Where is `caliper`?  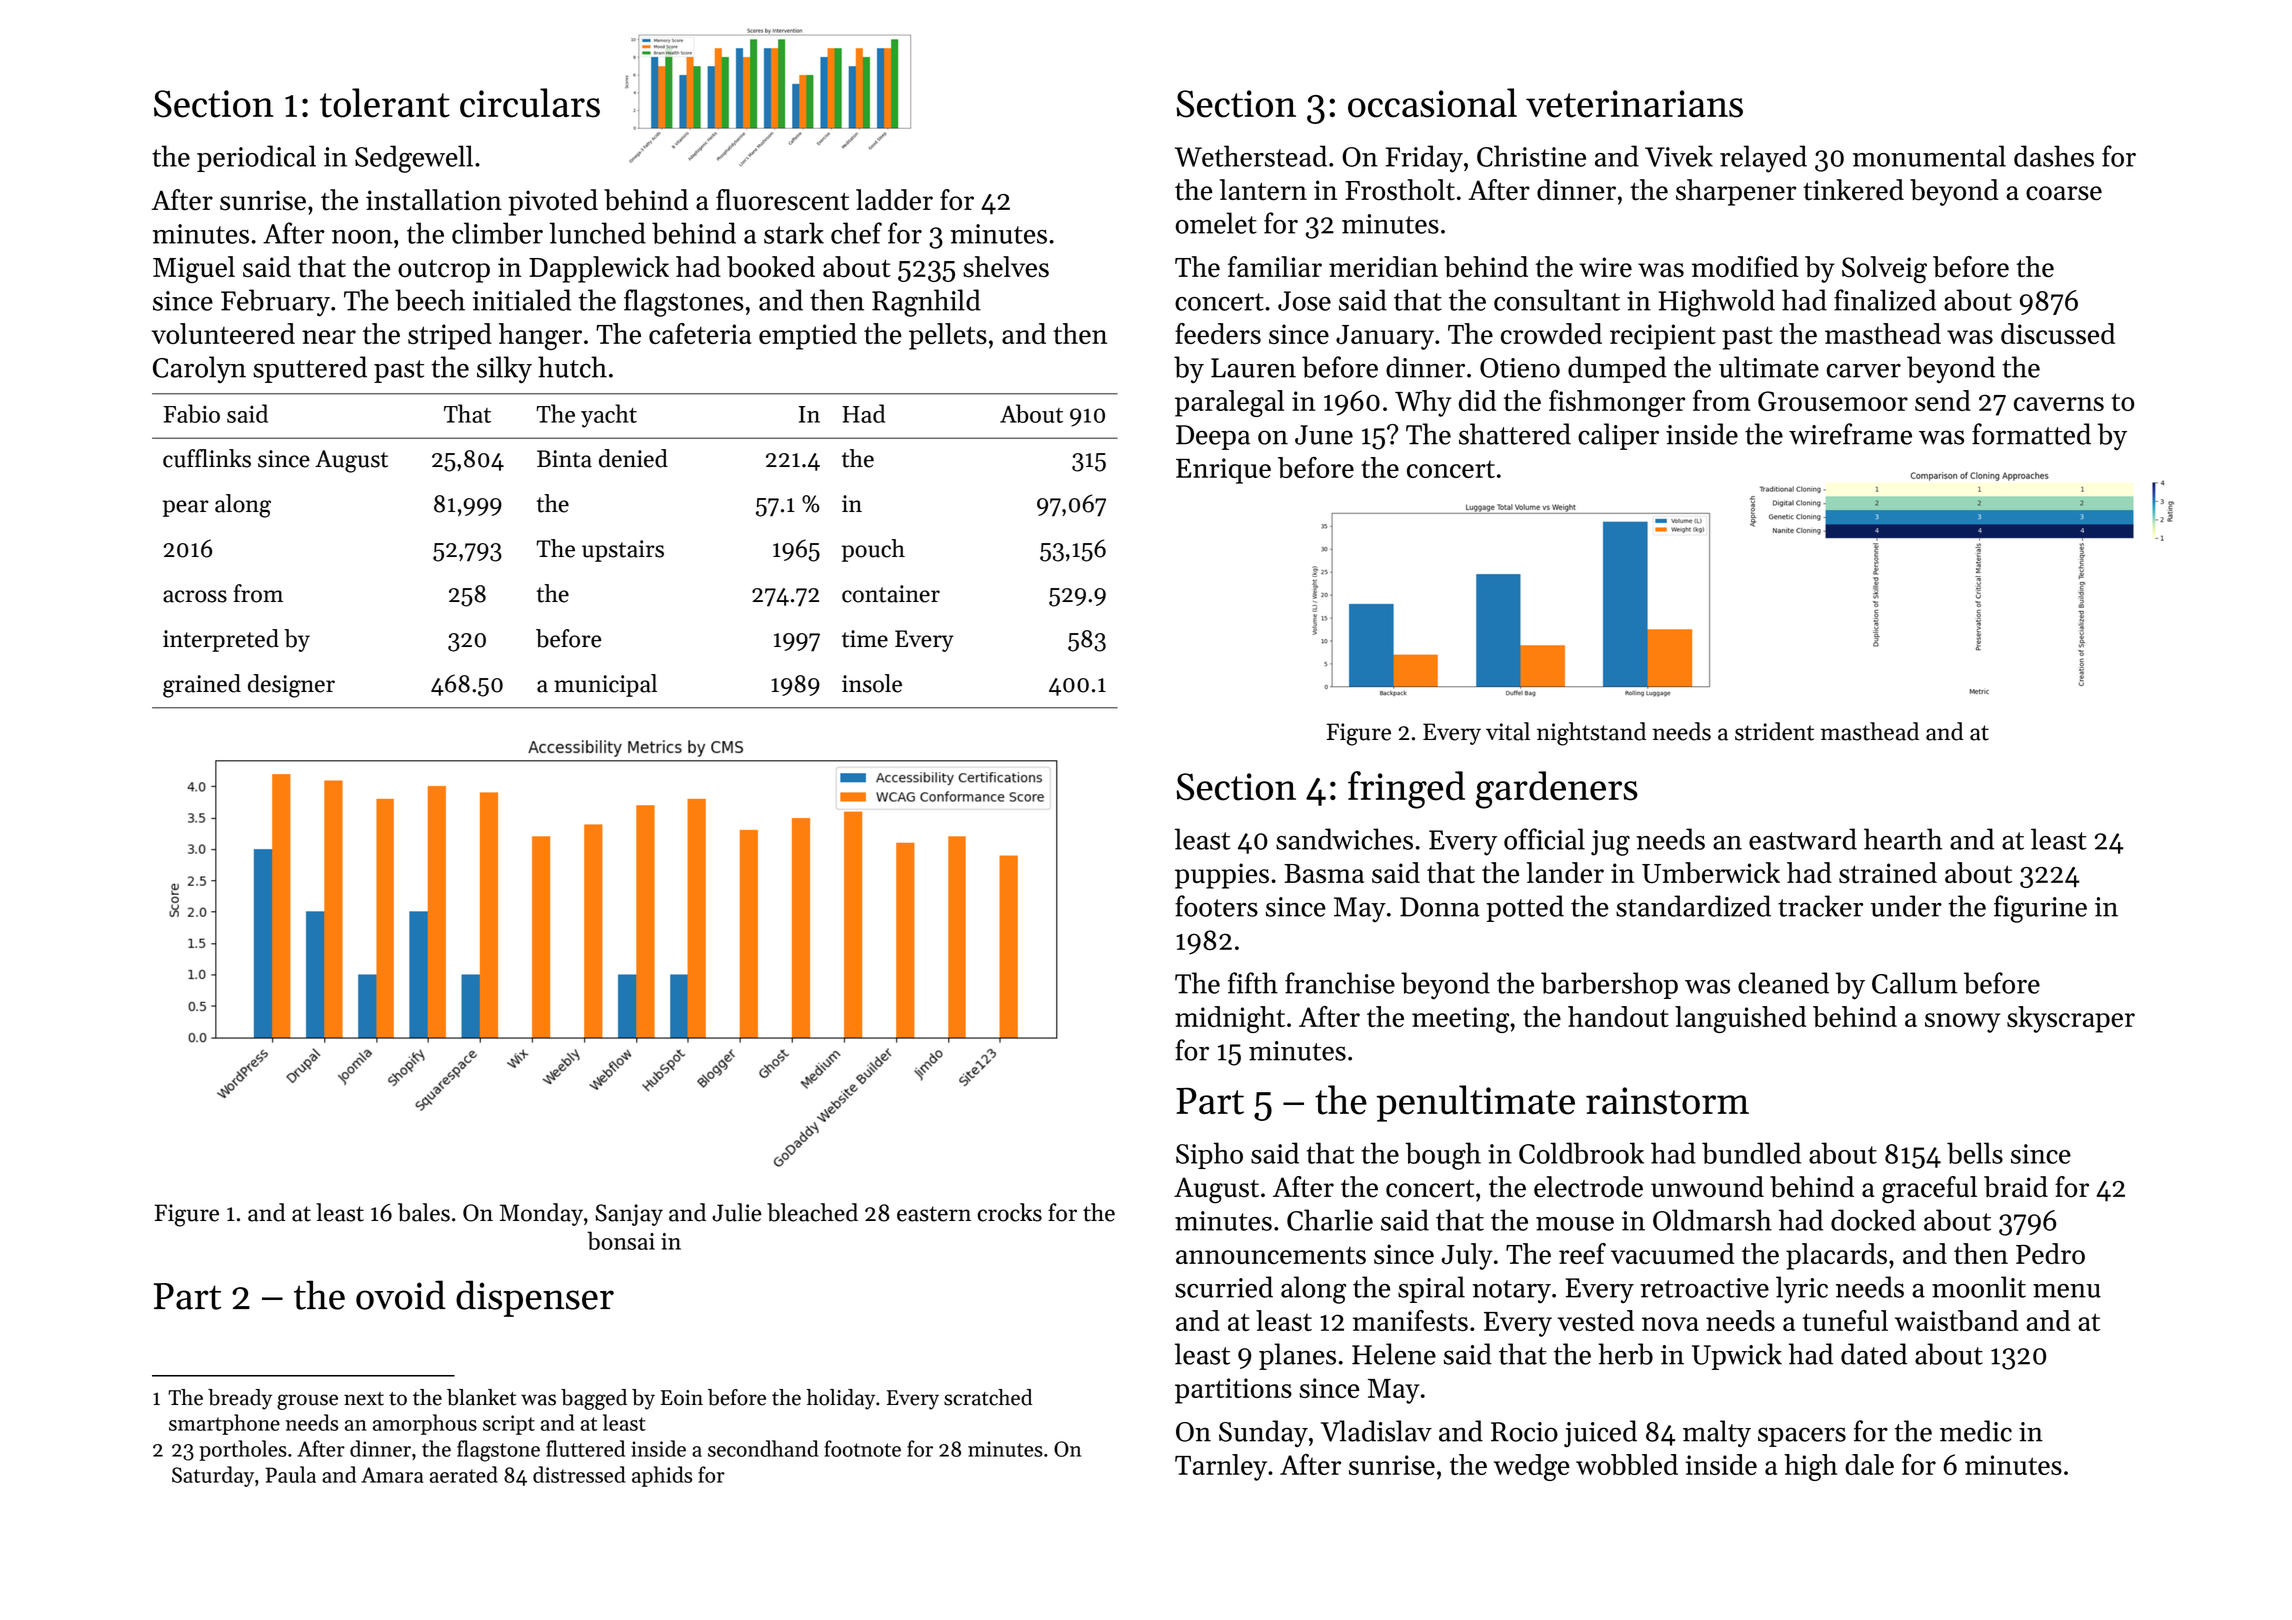
caliper is located at coordinates (1618, 436).
